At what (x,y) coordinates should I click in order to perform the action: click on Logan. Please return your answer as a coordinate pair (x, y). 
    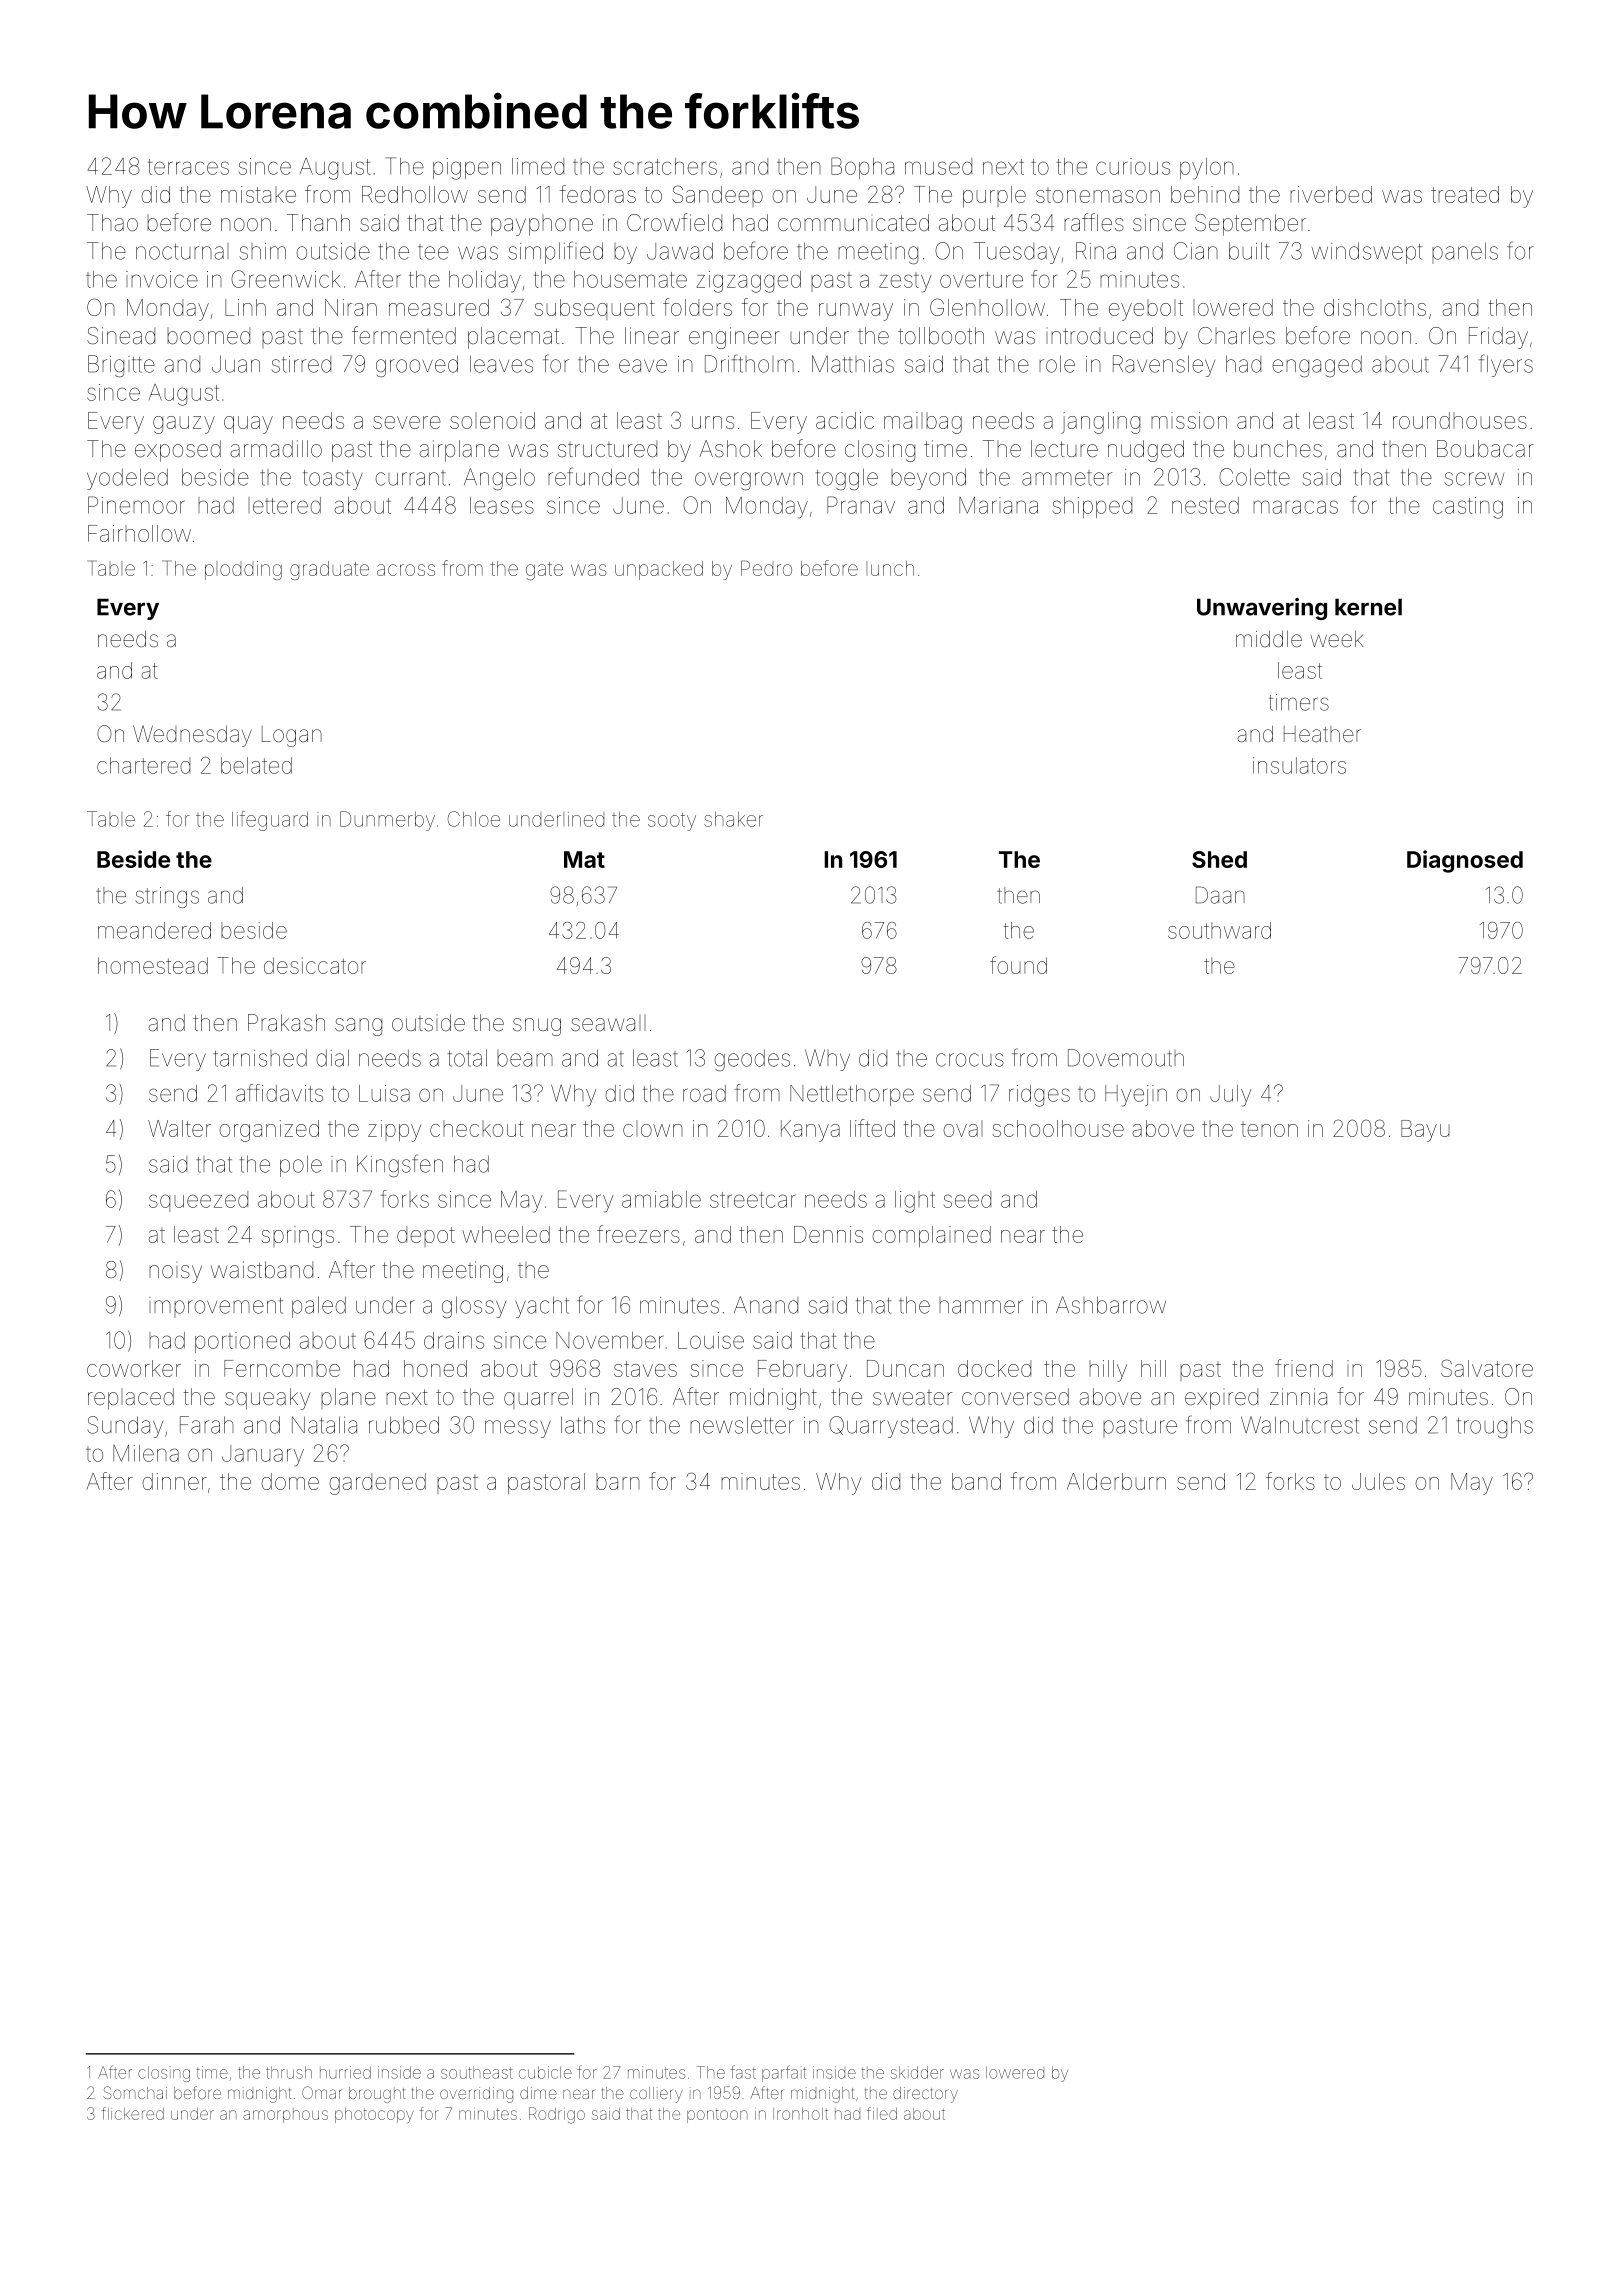
    Looking at the image, I should click on (292, 736).
